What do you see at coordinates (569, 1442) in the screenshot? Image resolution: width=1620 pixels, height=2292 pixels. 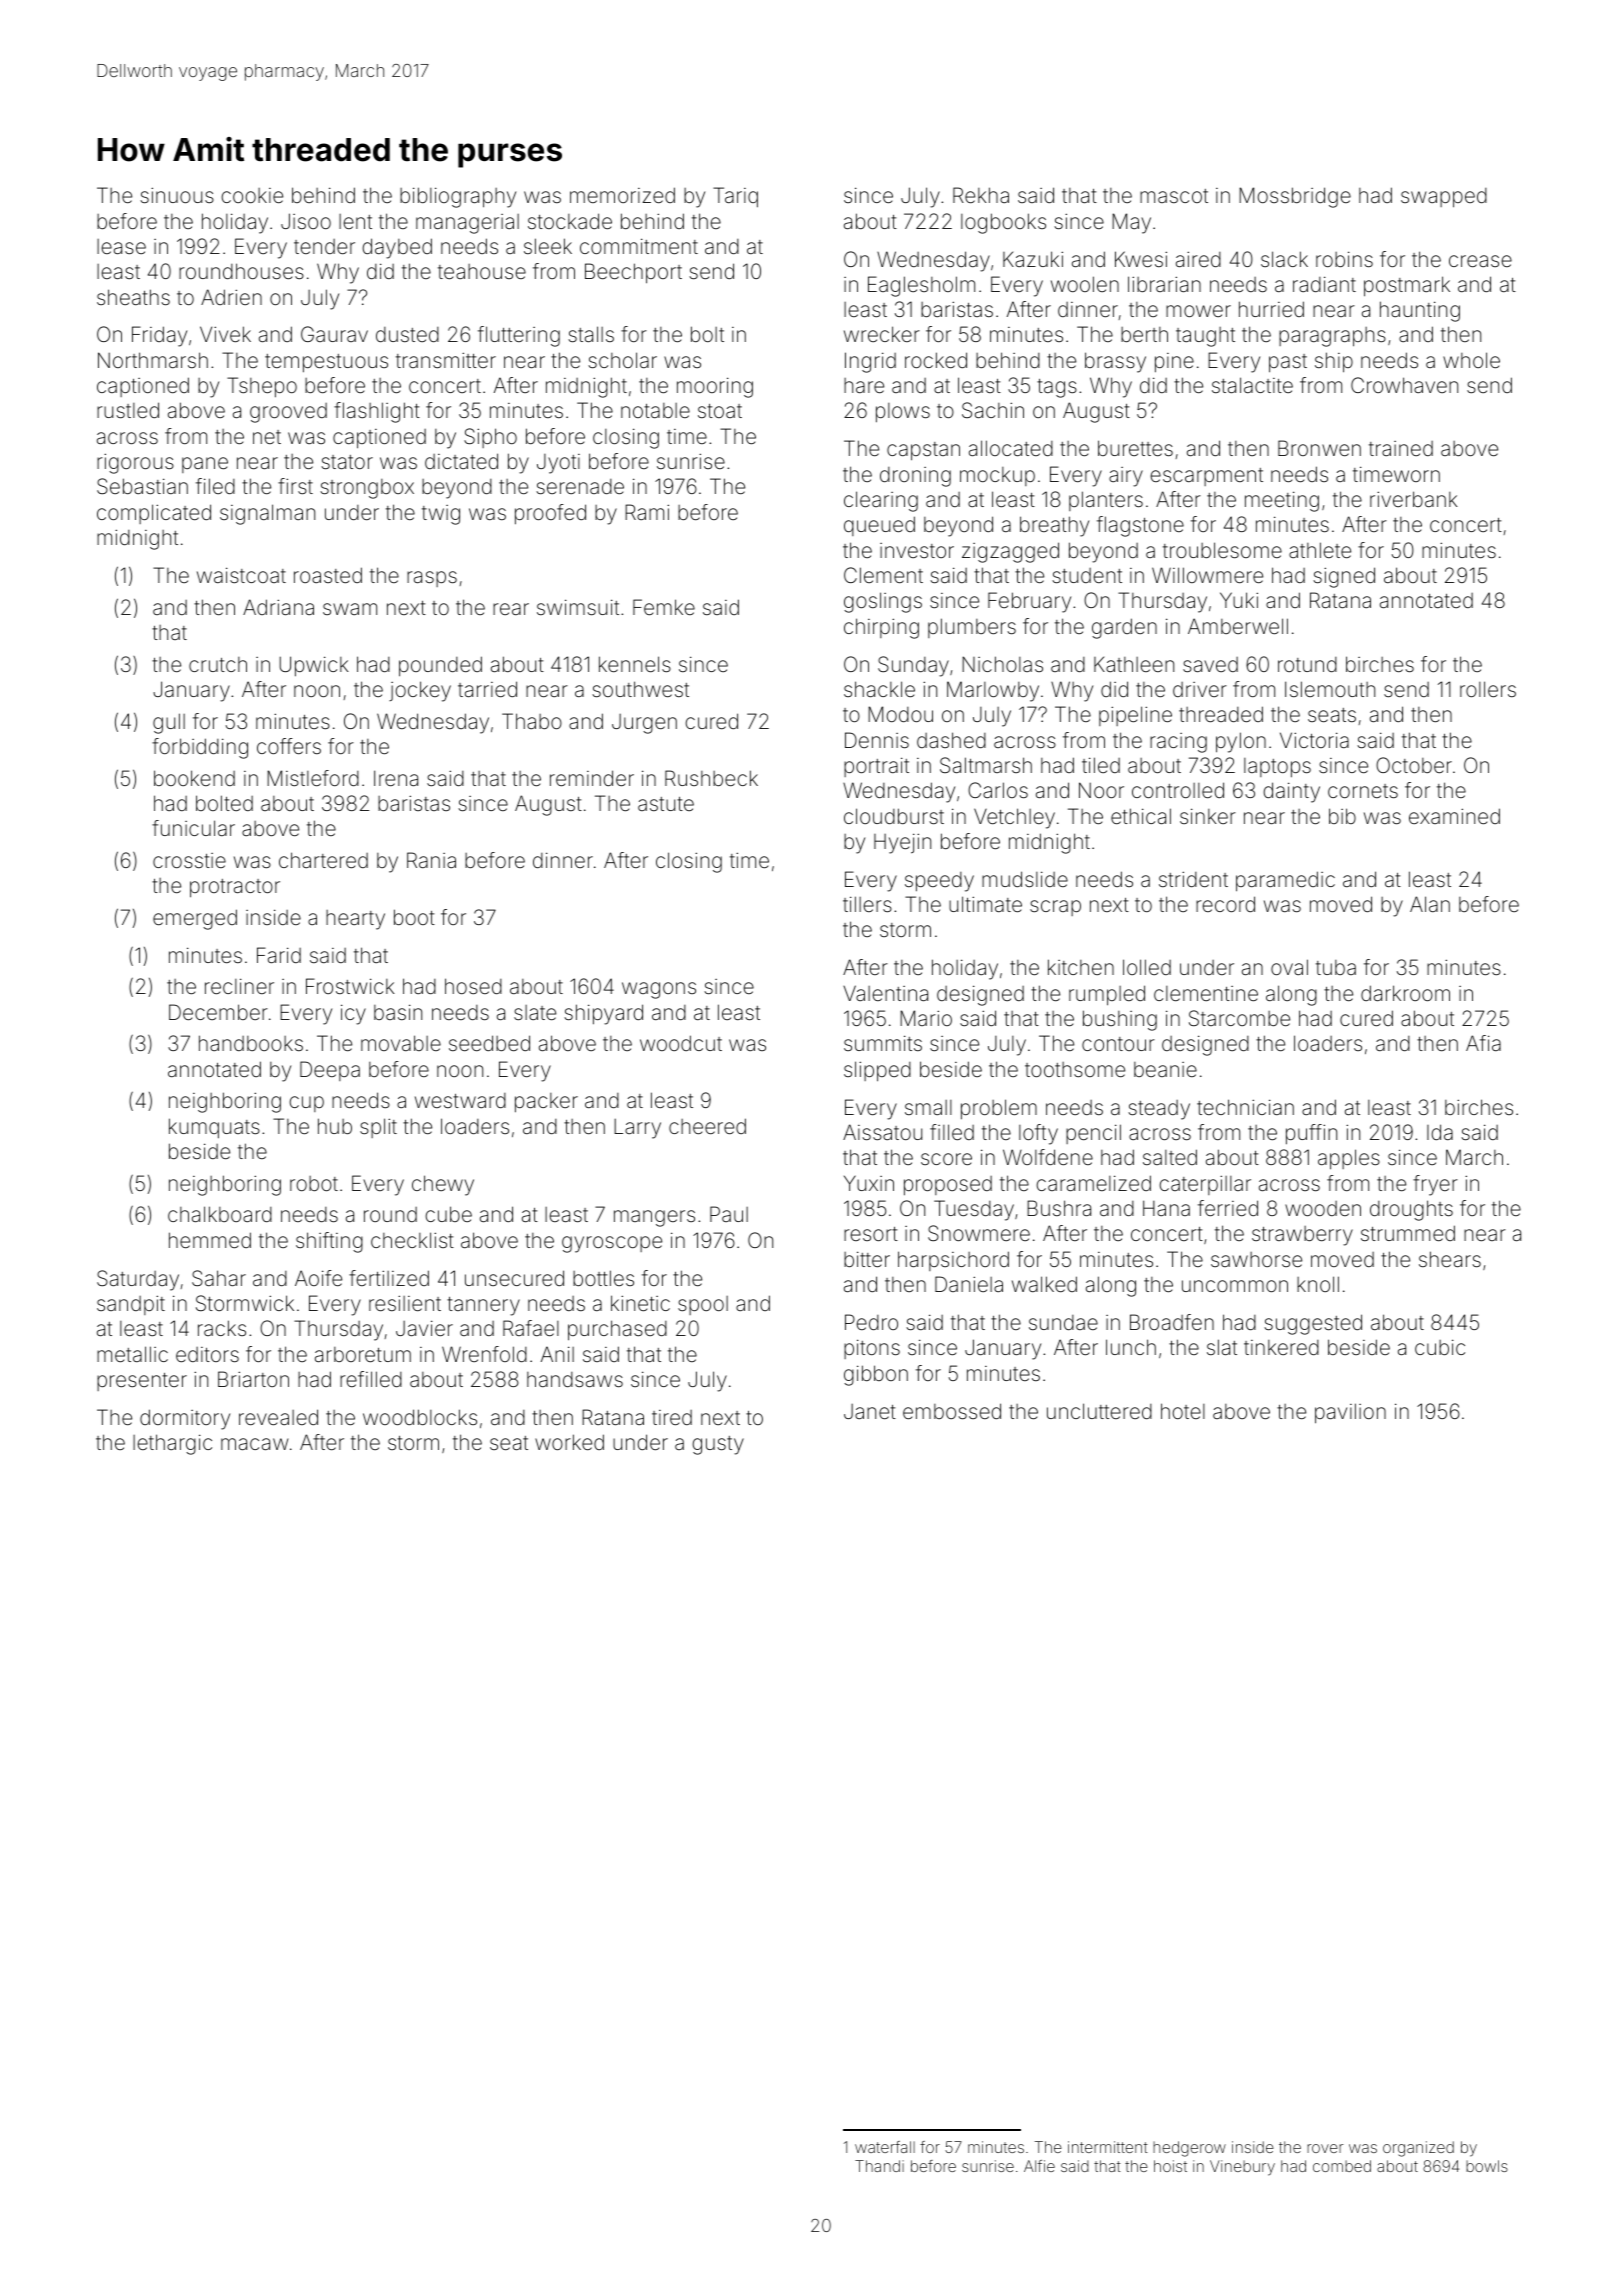 I see `worked` at bounding box center [569, 1442].
